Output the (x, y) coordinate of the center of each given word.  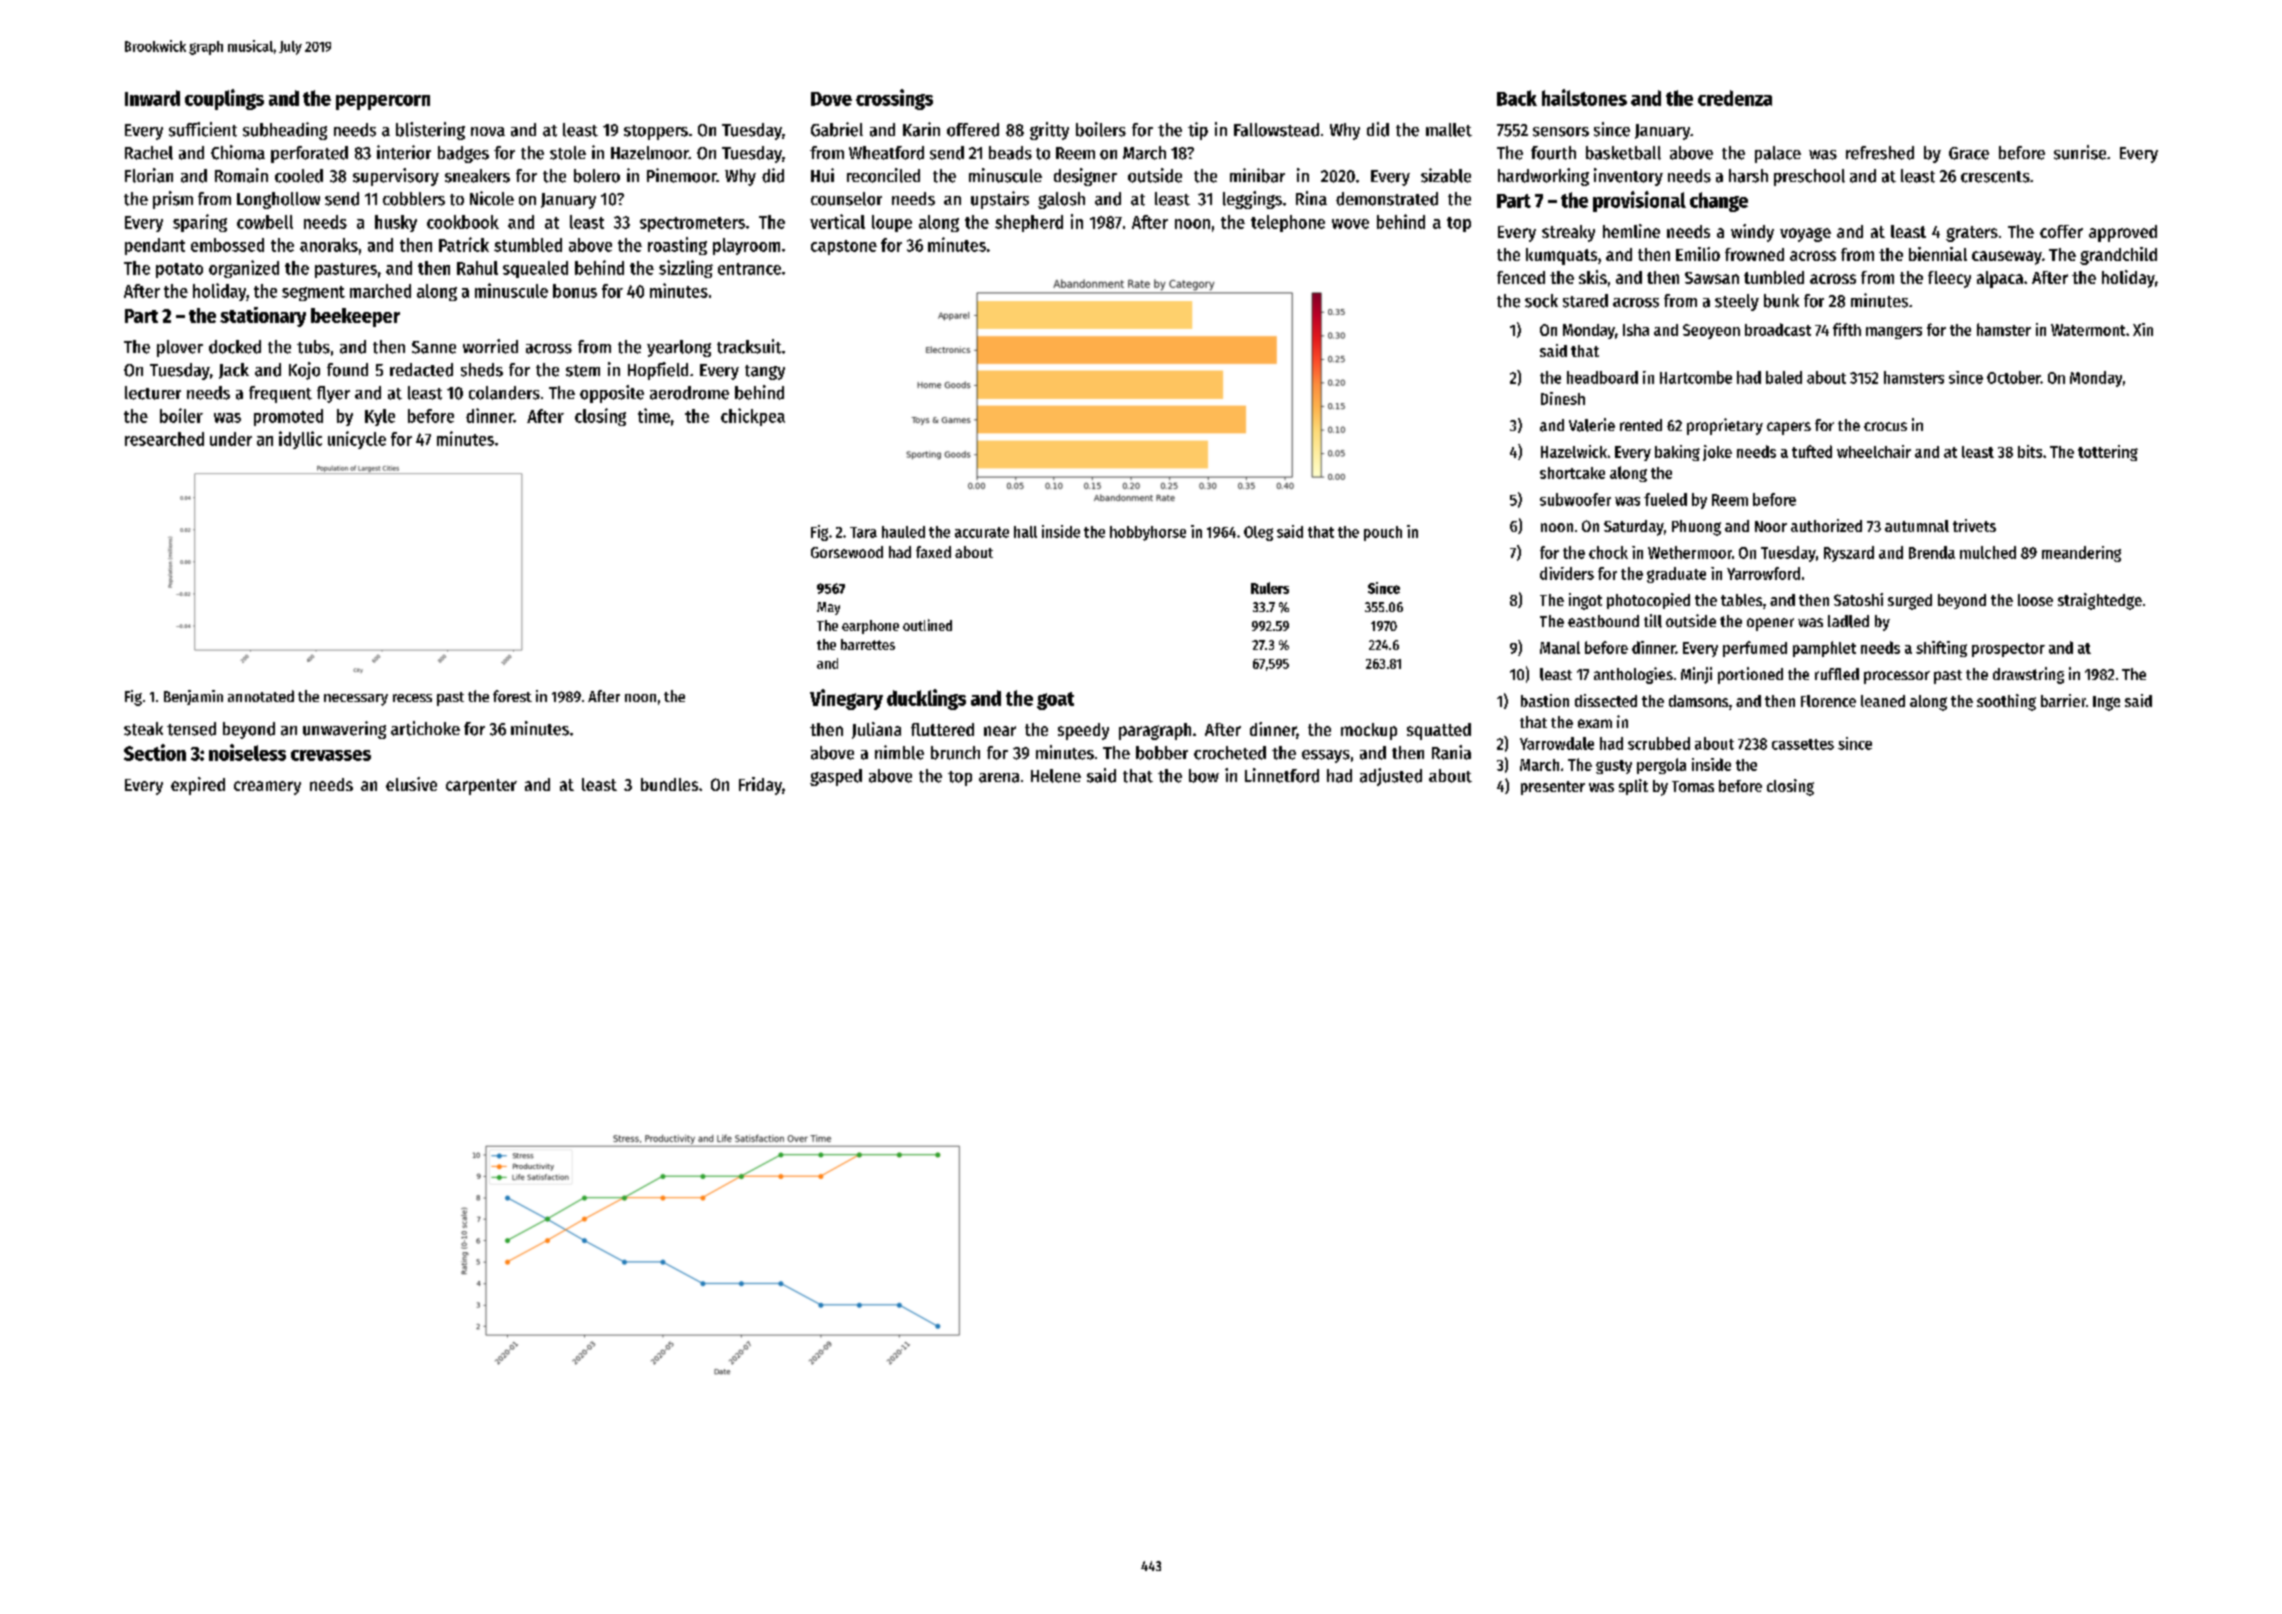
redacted (421, 370)
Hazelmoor (650, 153)
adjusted (1391, 777)
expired (198, 786)
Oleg (1258, 533)
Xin (2143, 329)
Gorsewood (847, 552)
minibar (1257, 175)
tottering (2108, 453)
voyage (1805, 235)
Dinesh (1563, 398)
